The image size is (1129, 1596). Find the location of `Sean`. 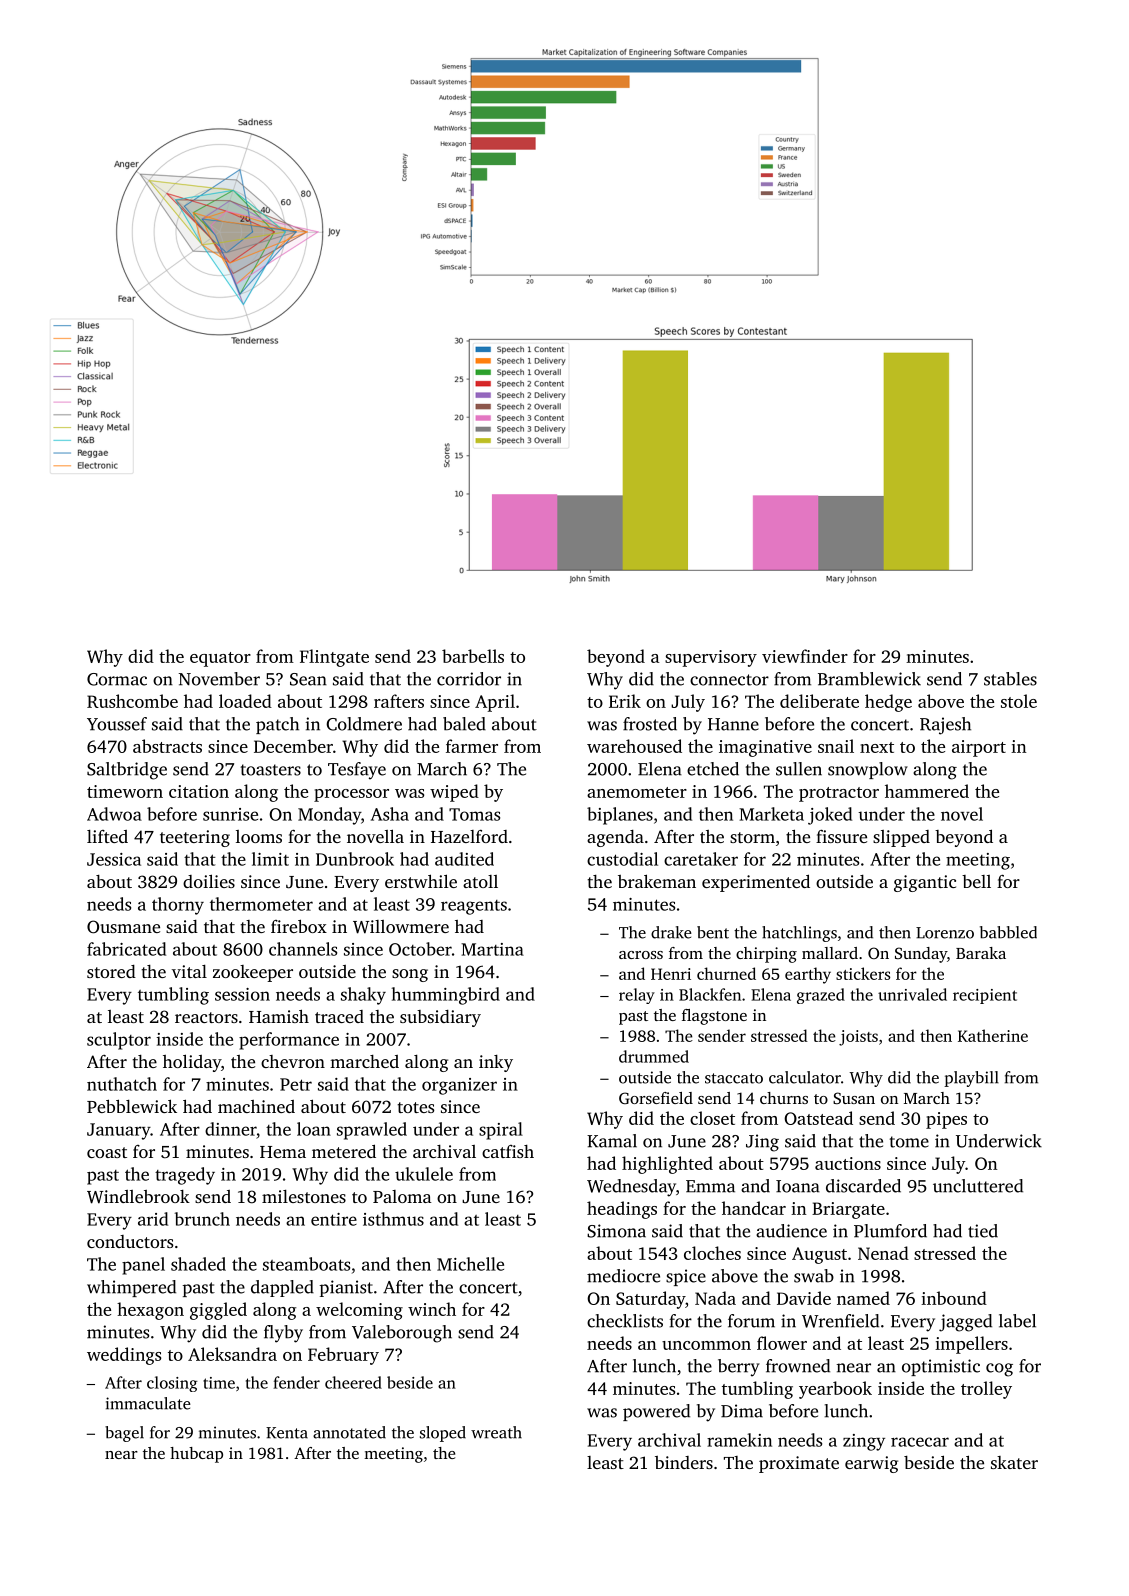

Sean is located at coordinates (308, 679).
